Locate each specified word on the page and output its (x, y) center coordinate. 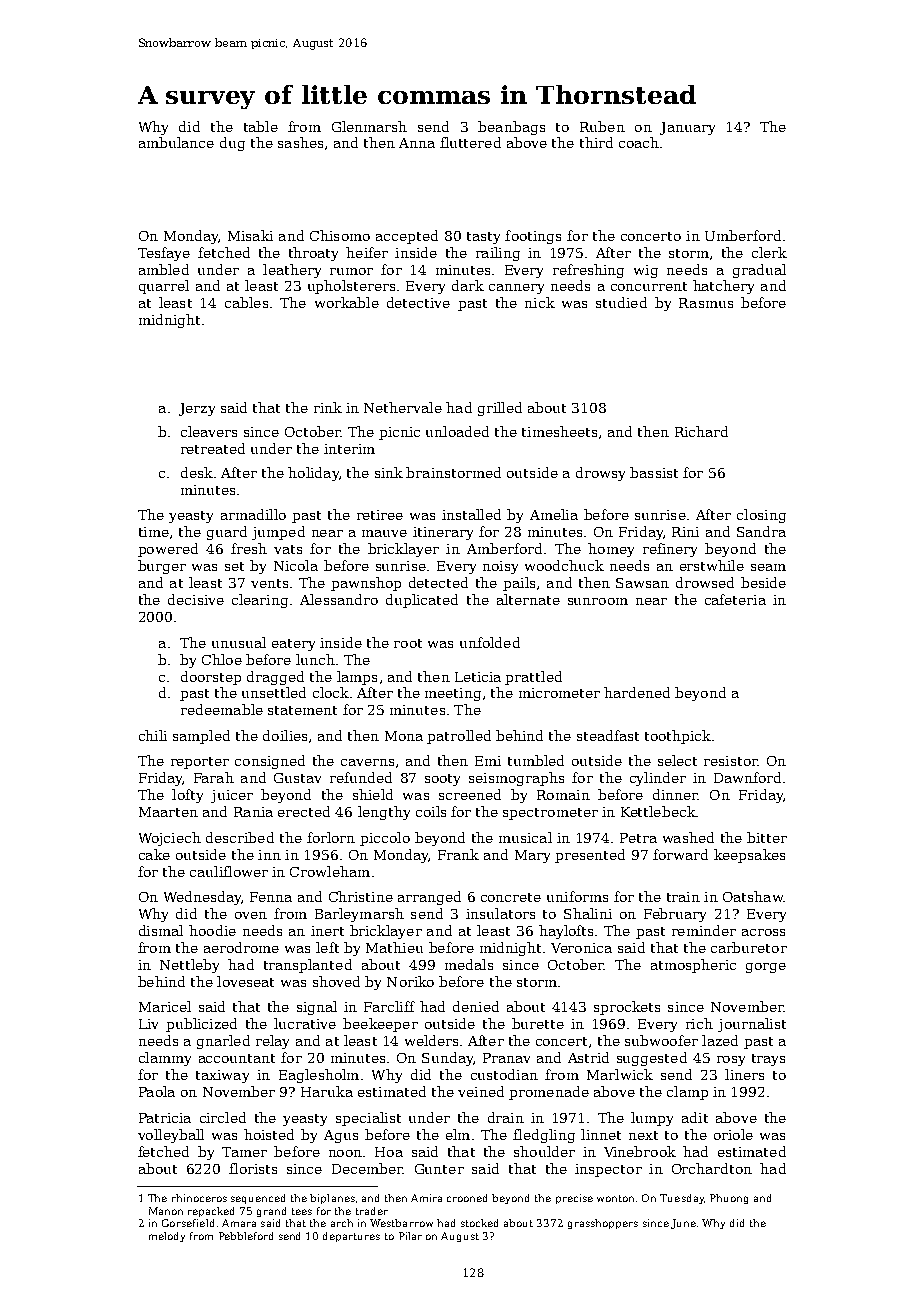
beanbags (511, 128)
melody (167, 1237)
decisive (196, 599)
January (687, 128)
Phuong (729, 1199)
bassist (654, 472)
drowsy (600, 474)
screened (470, 794)
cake (154, 854)
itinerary (443, 533)
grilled (500, 409)
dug (232, 144)
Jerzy (197, 409)
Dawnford (747, 777)
